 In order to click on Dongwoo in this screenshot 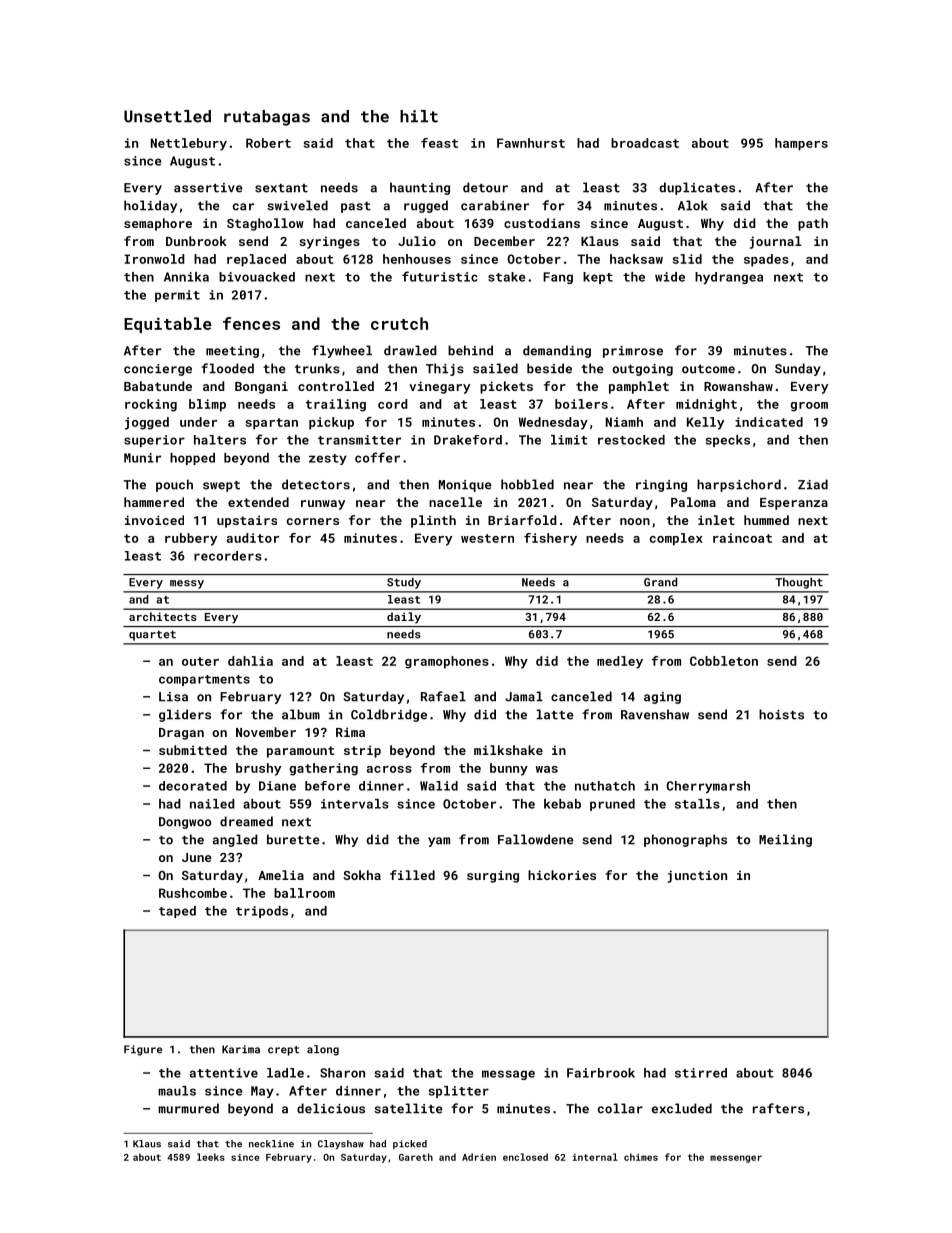, I will do `click(185, 823)`.
